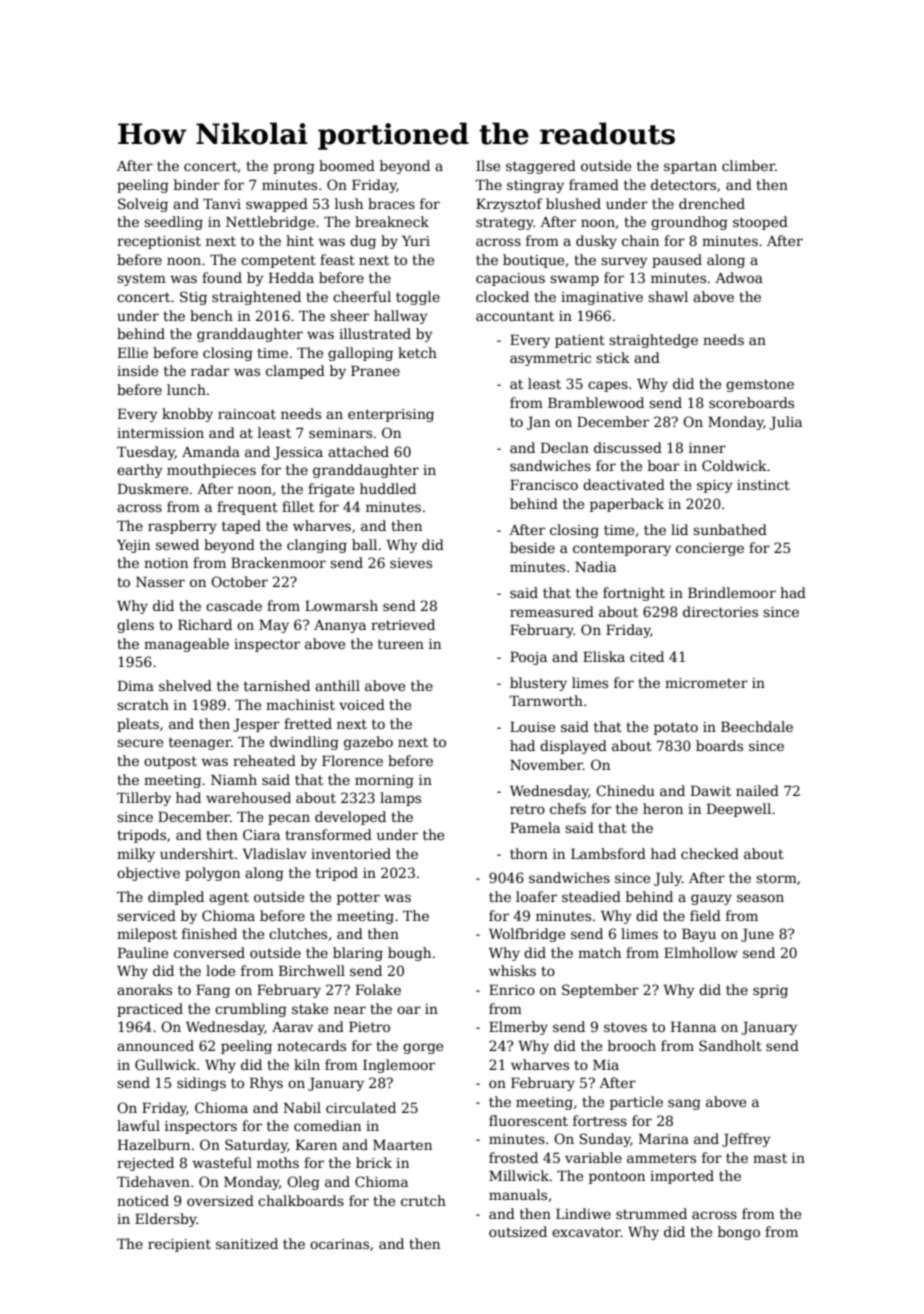 The height and width of the document is (1314, 924). What do you see at coordinates (760, 898) in the document?
I see `season` at bounding box center [760, 898].
